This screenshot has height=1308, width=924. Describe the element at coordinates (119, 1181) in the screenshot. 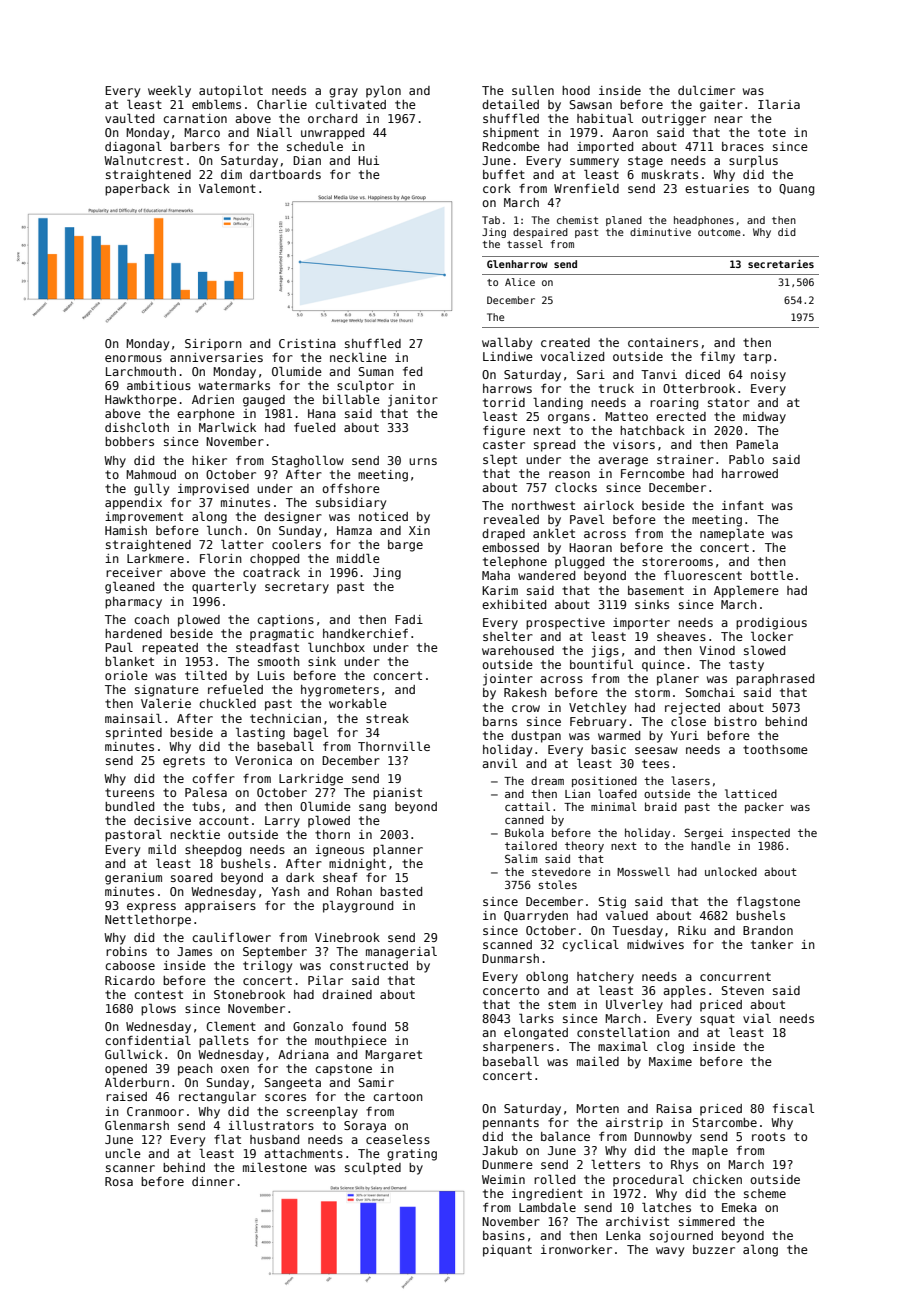

I see `Rosa` at that location.
